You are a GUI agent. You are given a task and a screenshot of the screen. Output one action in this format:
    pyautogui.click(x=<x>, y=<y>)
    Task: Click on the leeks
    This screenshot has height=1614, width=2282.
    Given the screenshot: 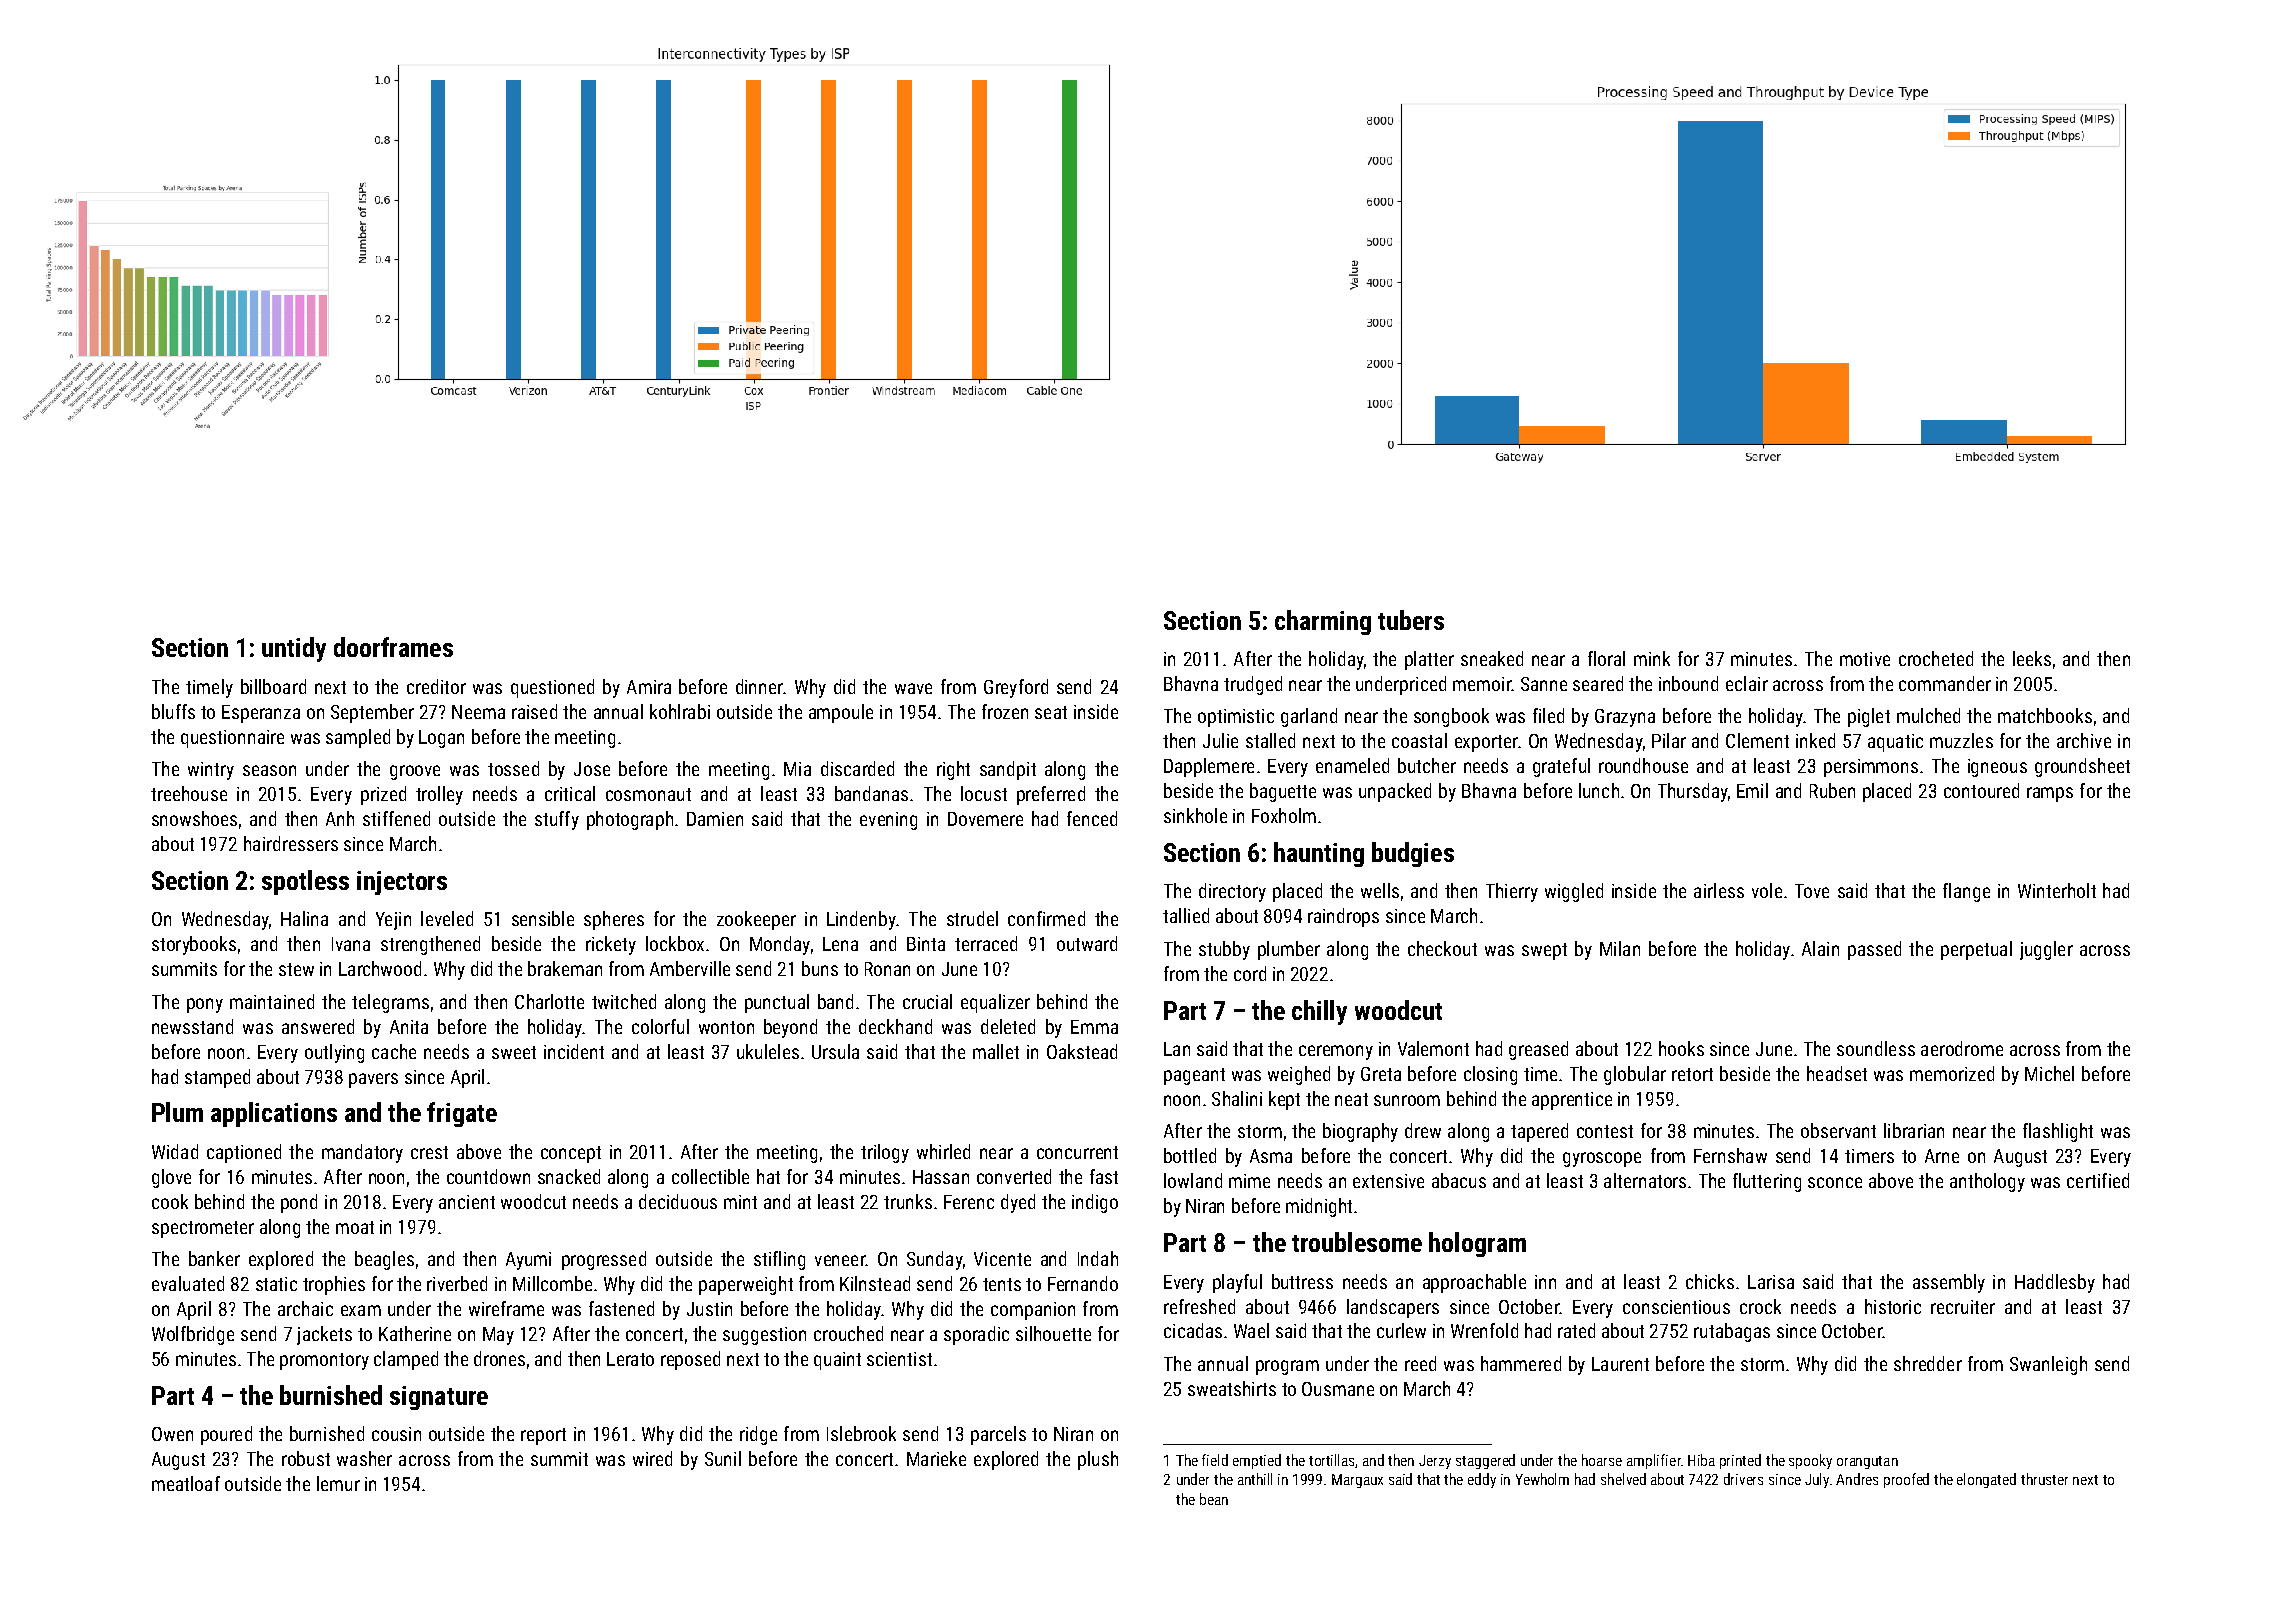 What is the action you would take?
    pyautogui.click(x=2032, y=658)
